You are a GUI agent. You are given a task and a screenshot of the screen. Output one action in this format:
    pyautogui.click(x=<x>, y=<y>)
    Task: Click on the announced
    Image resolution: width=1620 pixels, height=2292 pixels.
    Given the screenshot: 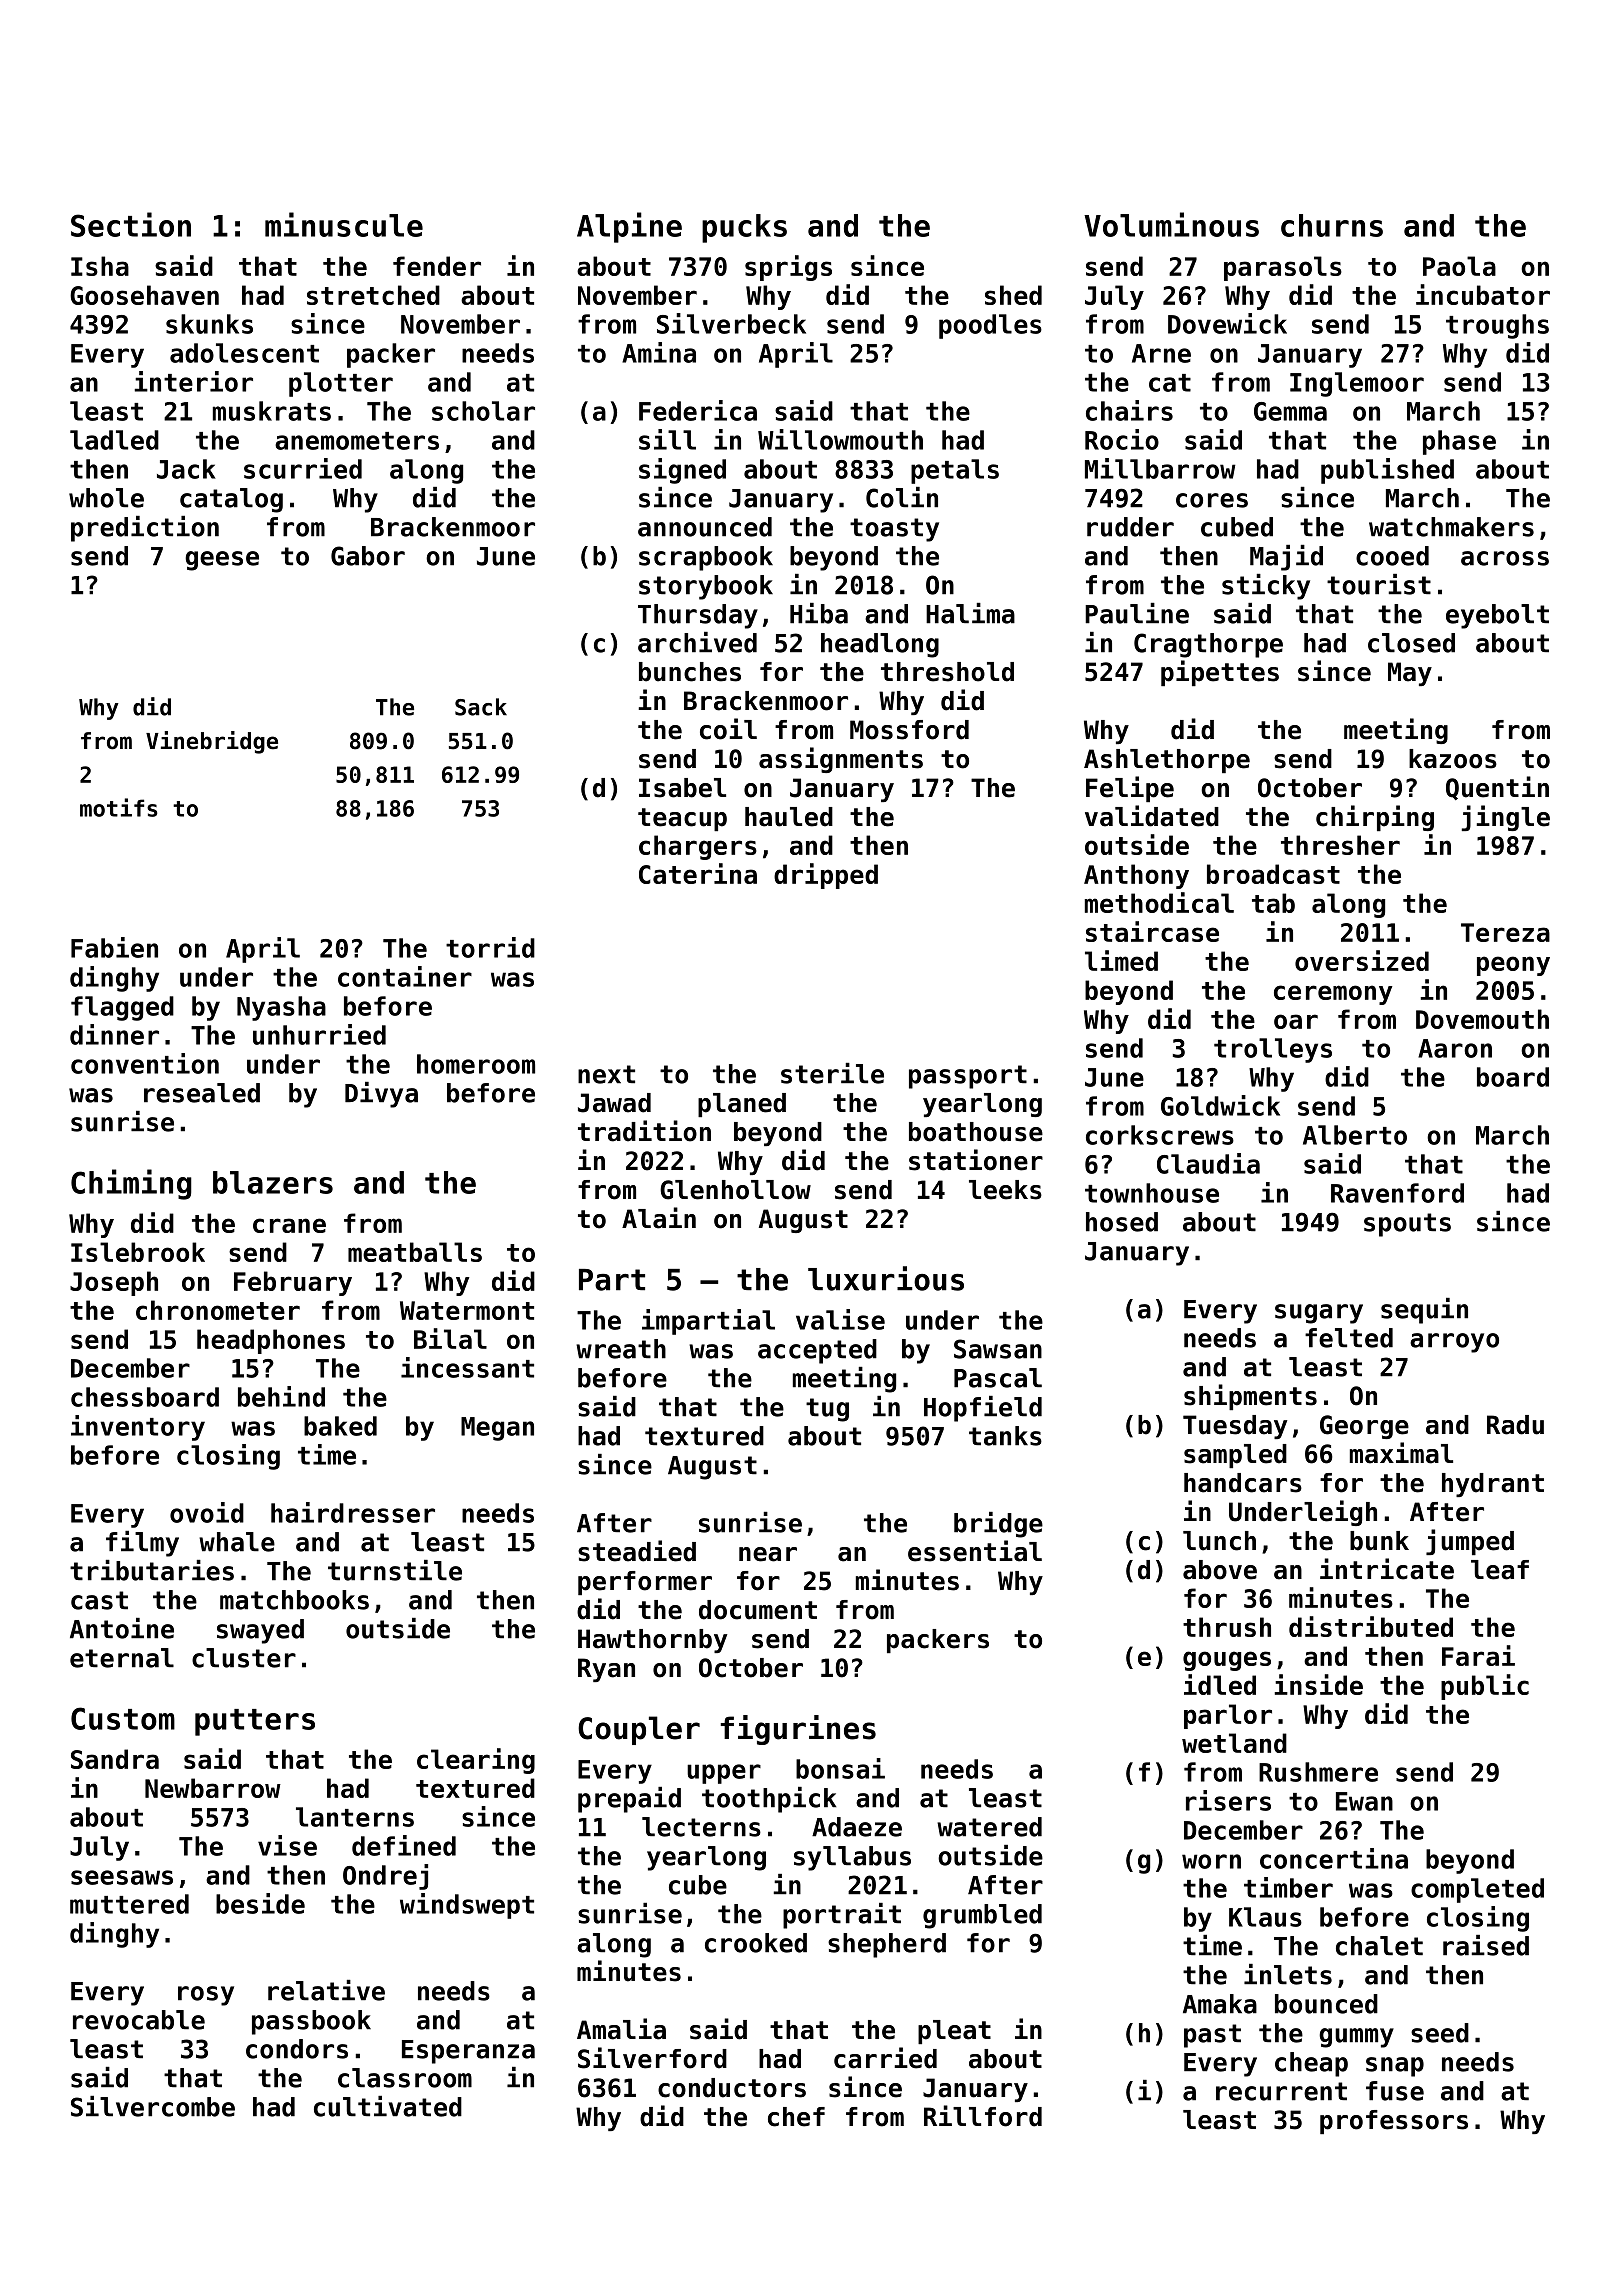 What is the action you would take?
    pyautogui.click(x=705, y=527)
